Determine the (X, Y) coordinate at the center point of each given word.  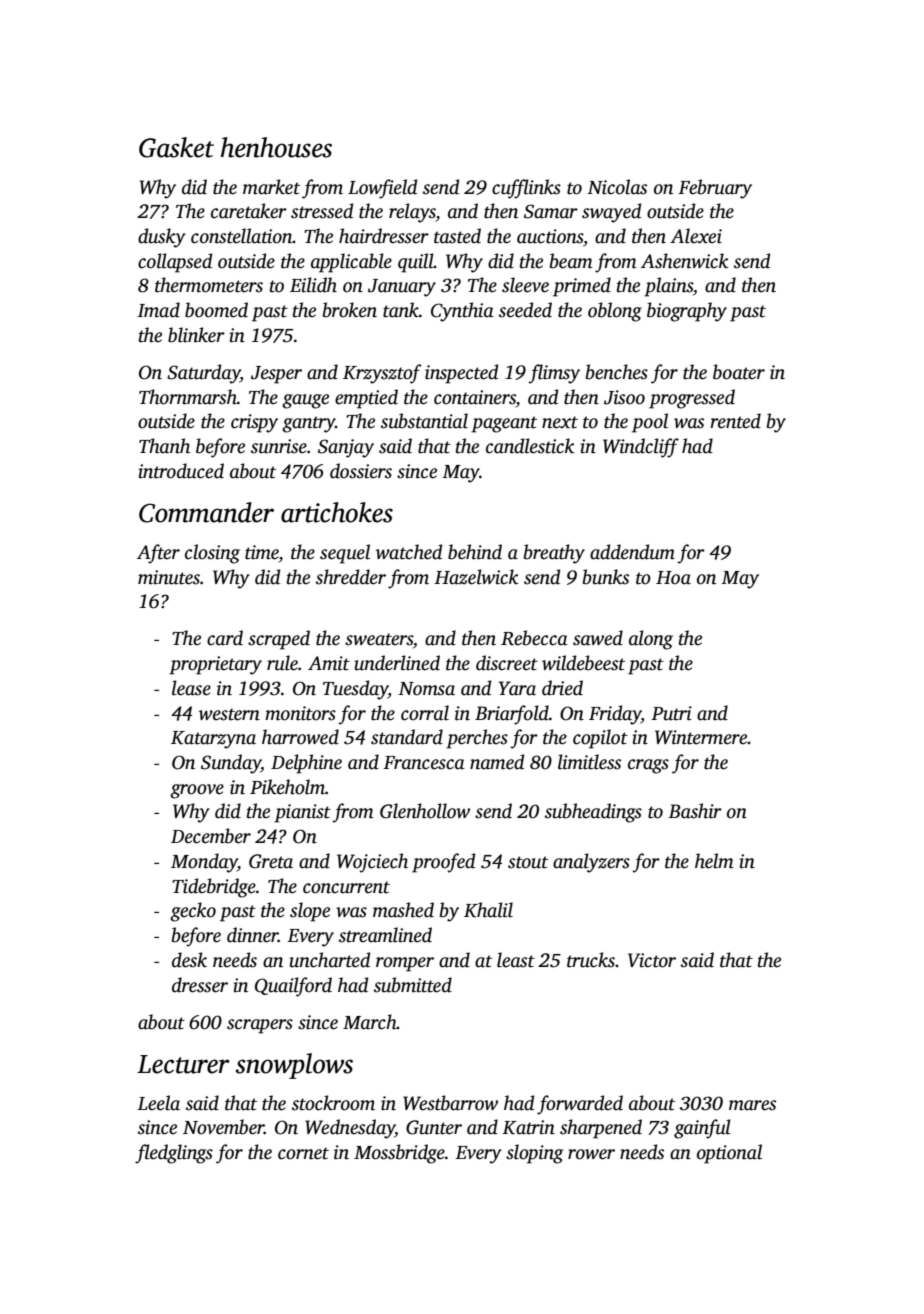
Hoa (673, 578)
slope (310, 912)
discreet (507, 663)
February (715, 189)
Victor (652, 960)
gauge (305, 401)
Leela (158, 1103)
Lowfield (382, 189)
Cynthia (462, 312)
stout (528, 862)
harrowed (300, 737)
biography (687, 312)
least (516, 960)
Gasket (176, 147)
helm (714, 861)
